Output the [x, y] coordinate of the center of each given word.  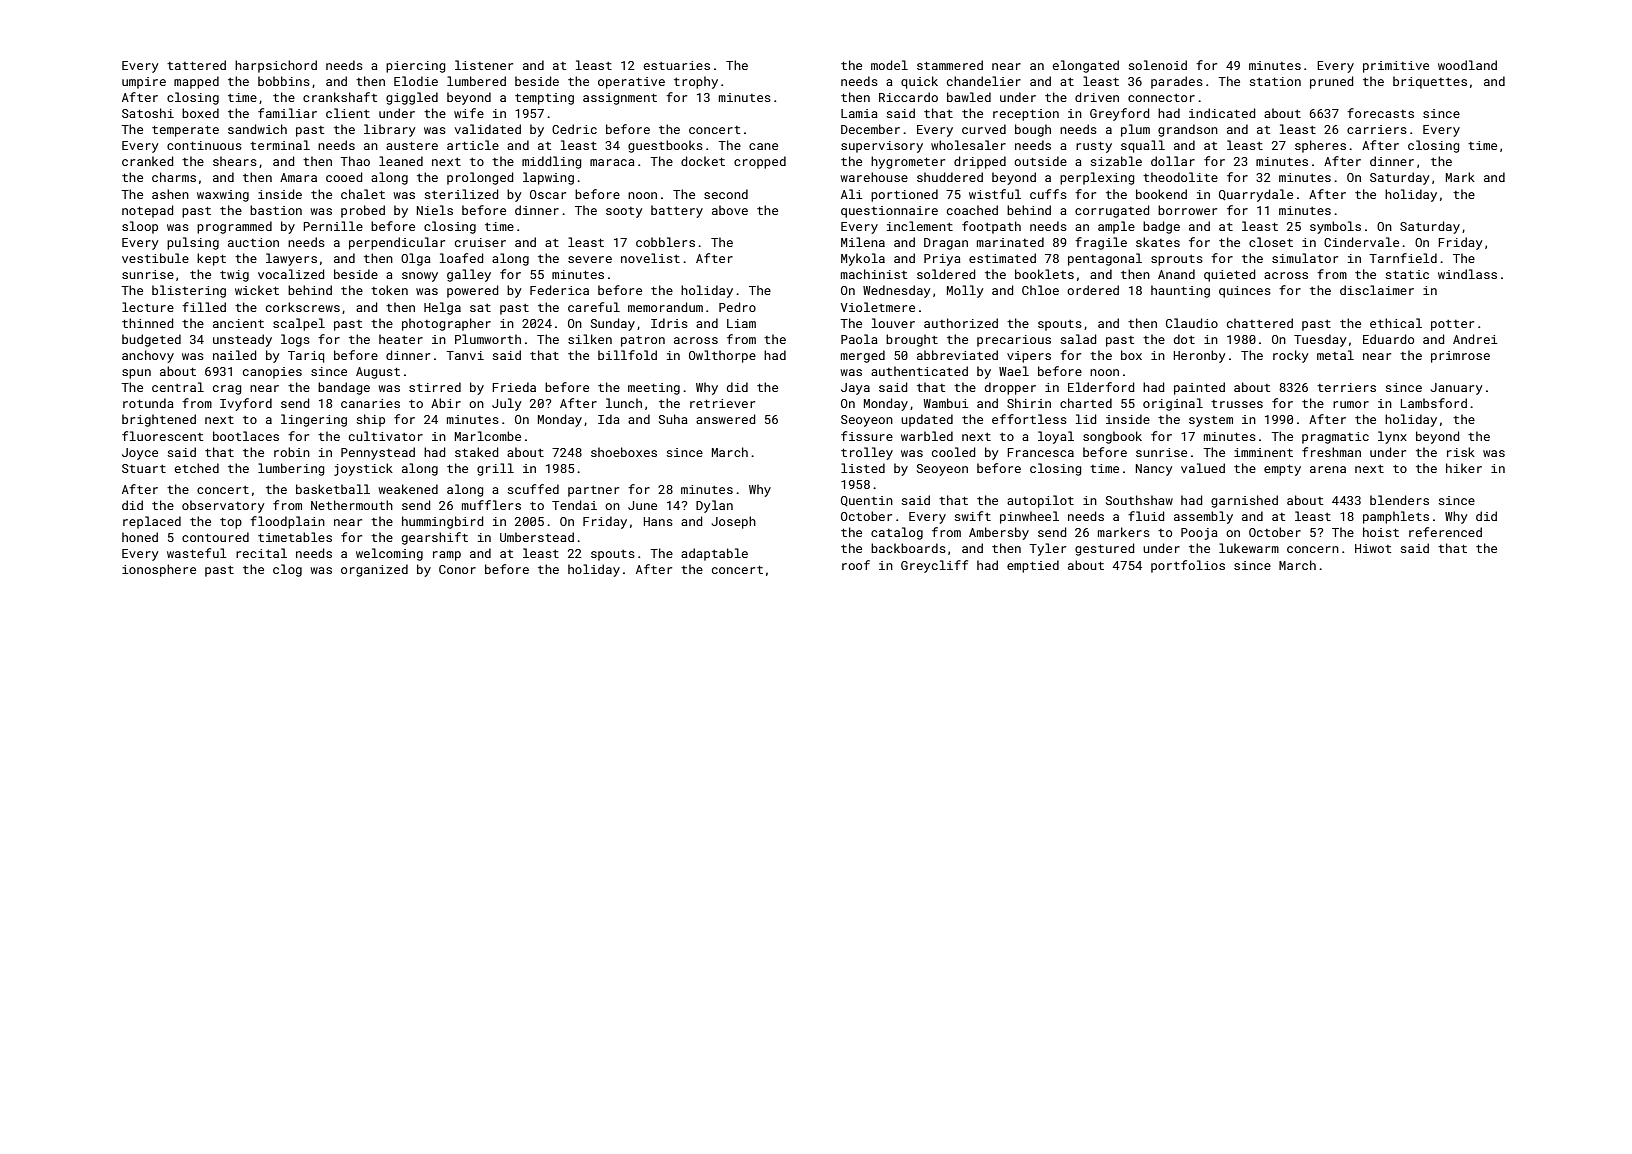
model [889, 65]
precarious [1014, 341]
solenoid [1158, 65]
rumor [1351, 404]
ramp [447, 556]
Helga [442, 308]
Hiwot [1373, 548]
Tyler [1047, 549]
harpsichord [276, 66]
